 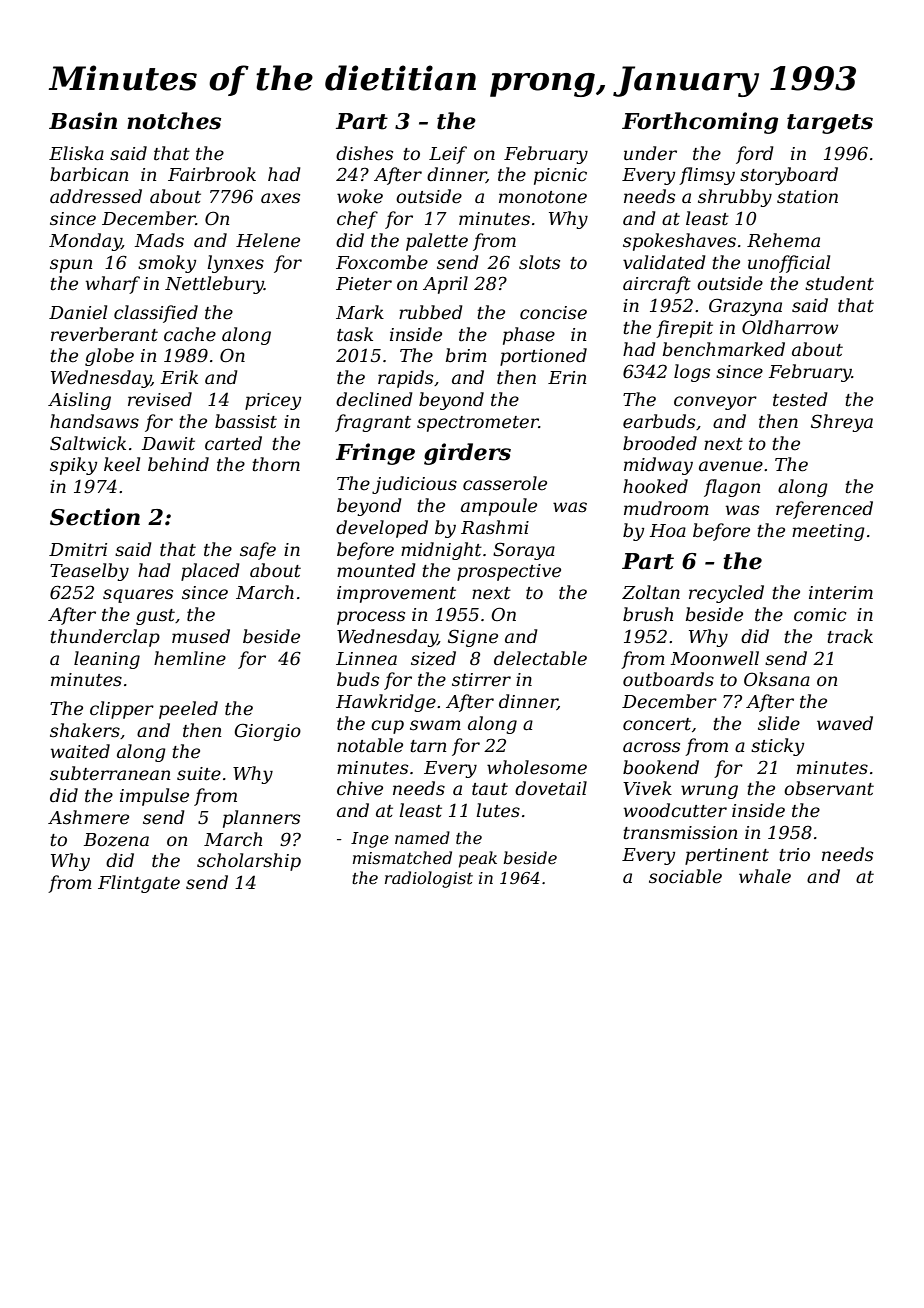 I want to click on Nettlebury, so click(x=214, y=285).
